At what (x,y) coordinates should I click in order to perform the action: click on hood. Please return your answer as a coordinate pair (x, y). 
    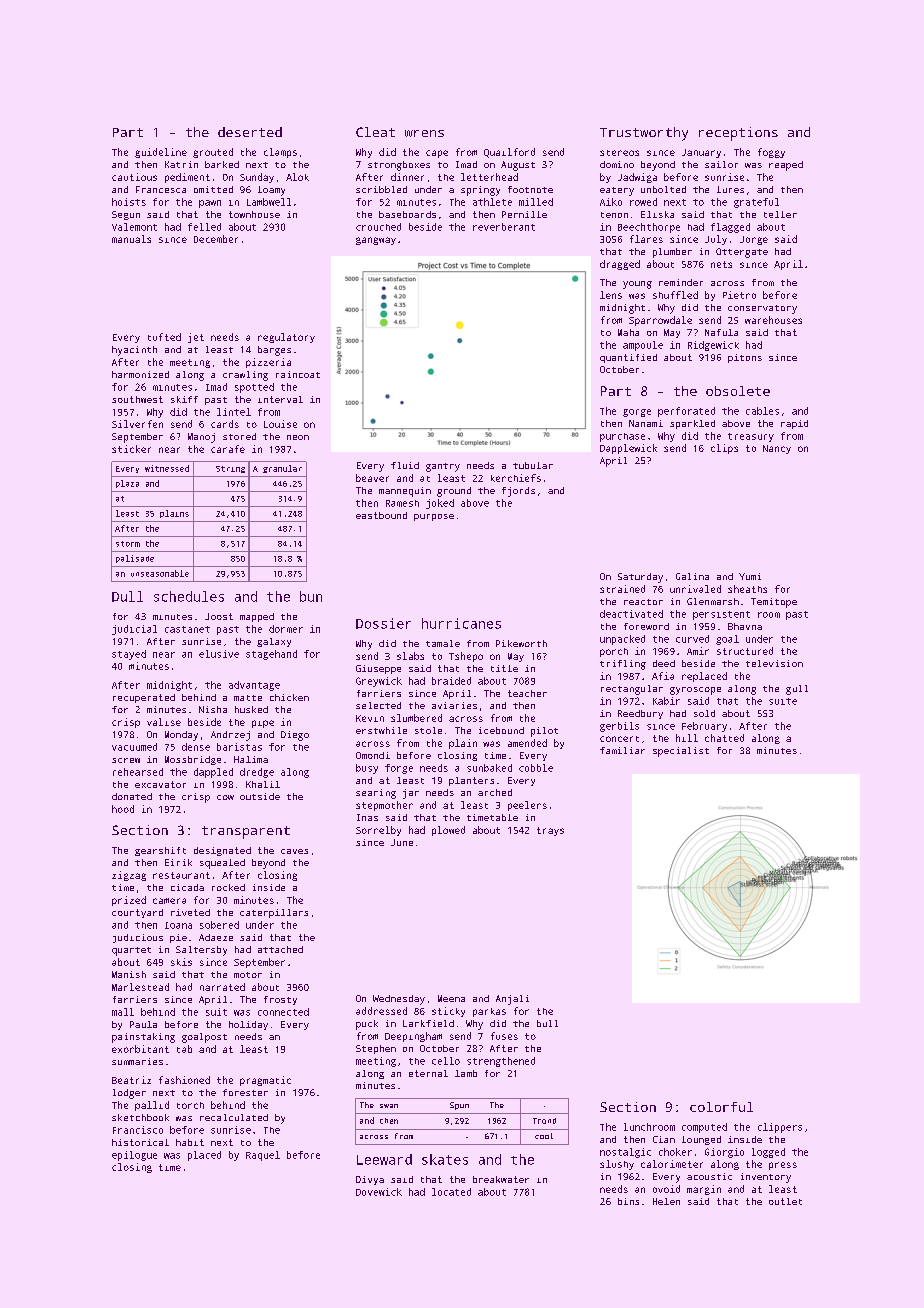
    Looking at the image, I should click on (123, 809).
